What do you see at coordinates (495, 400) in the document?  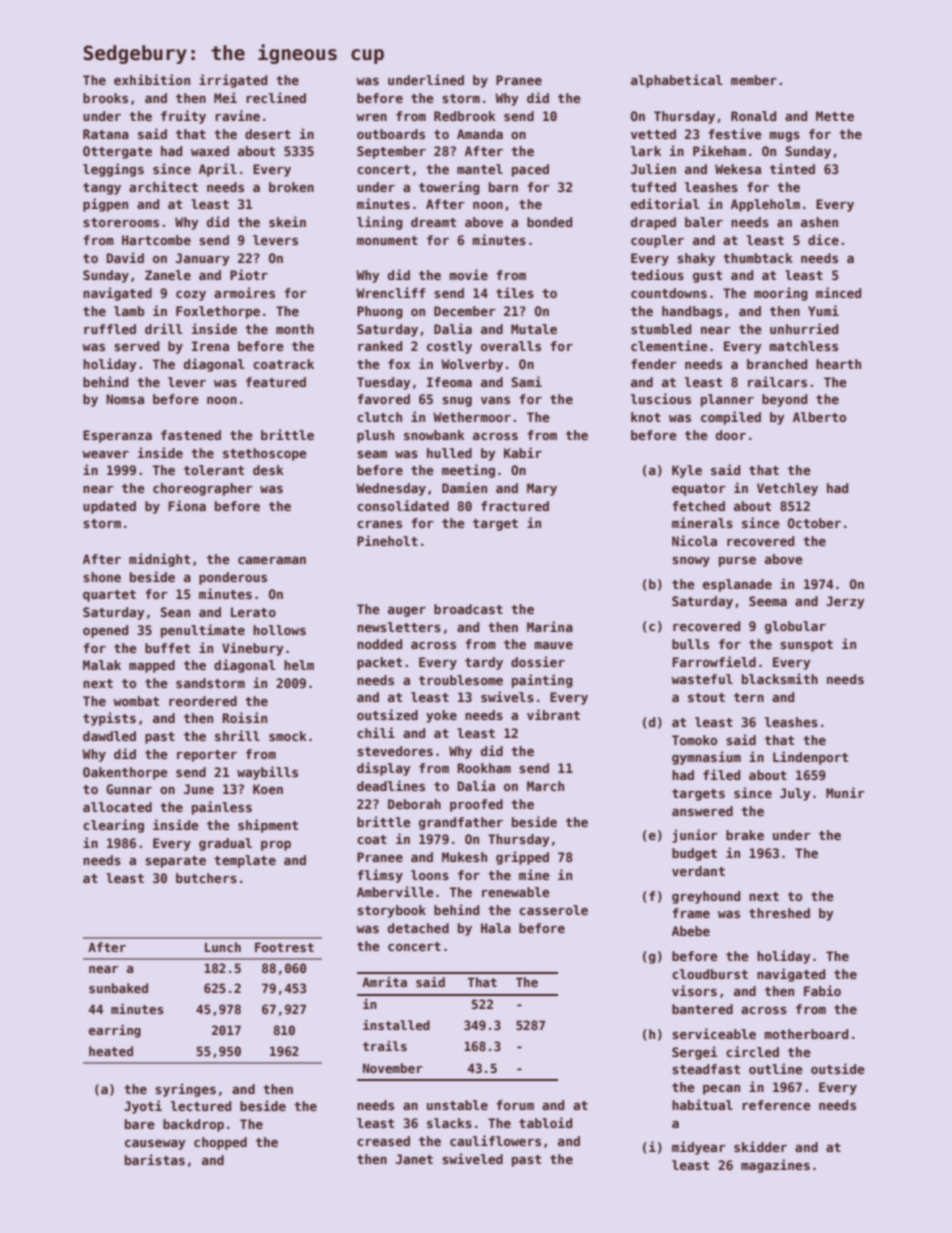 I see `vans` at bounding box center [495, 400].
